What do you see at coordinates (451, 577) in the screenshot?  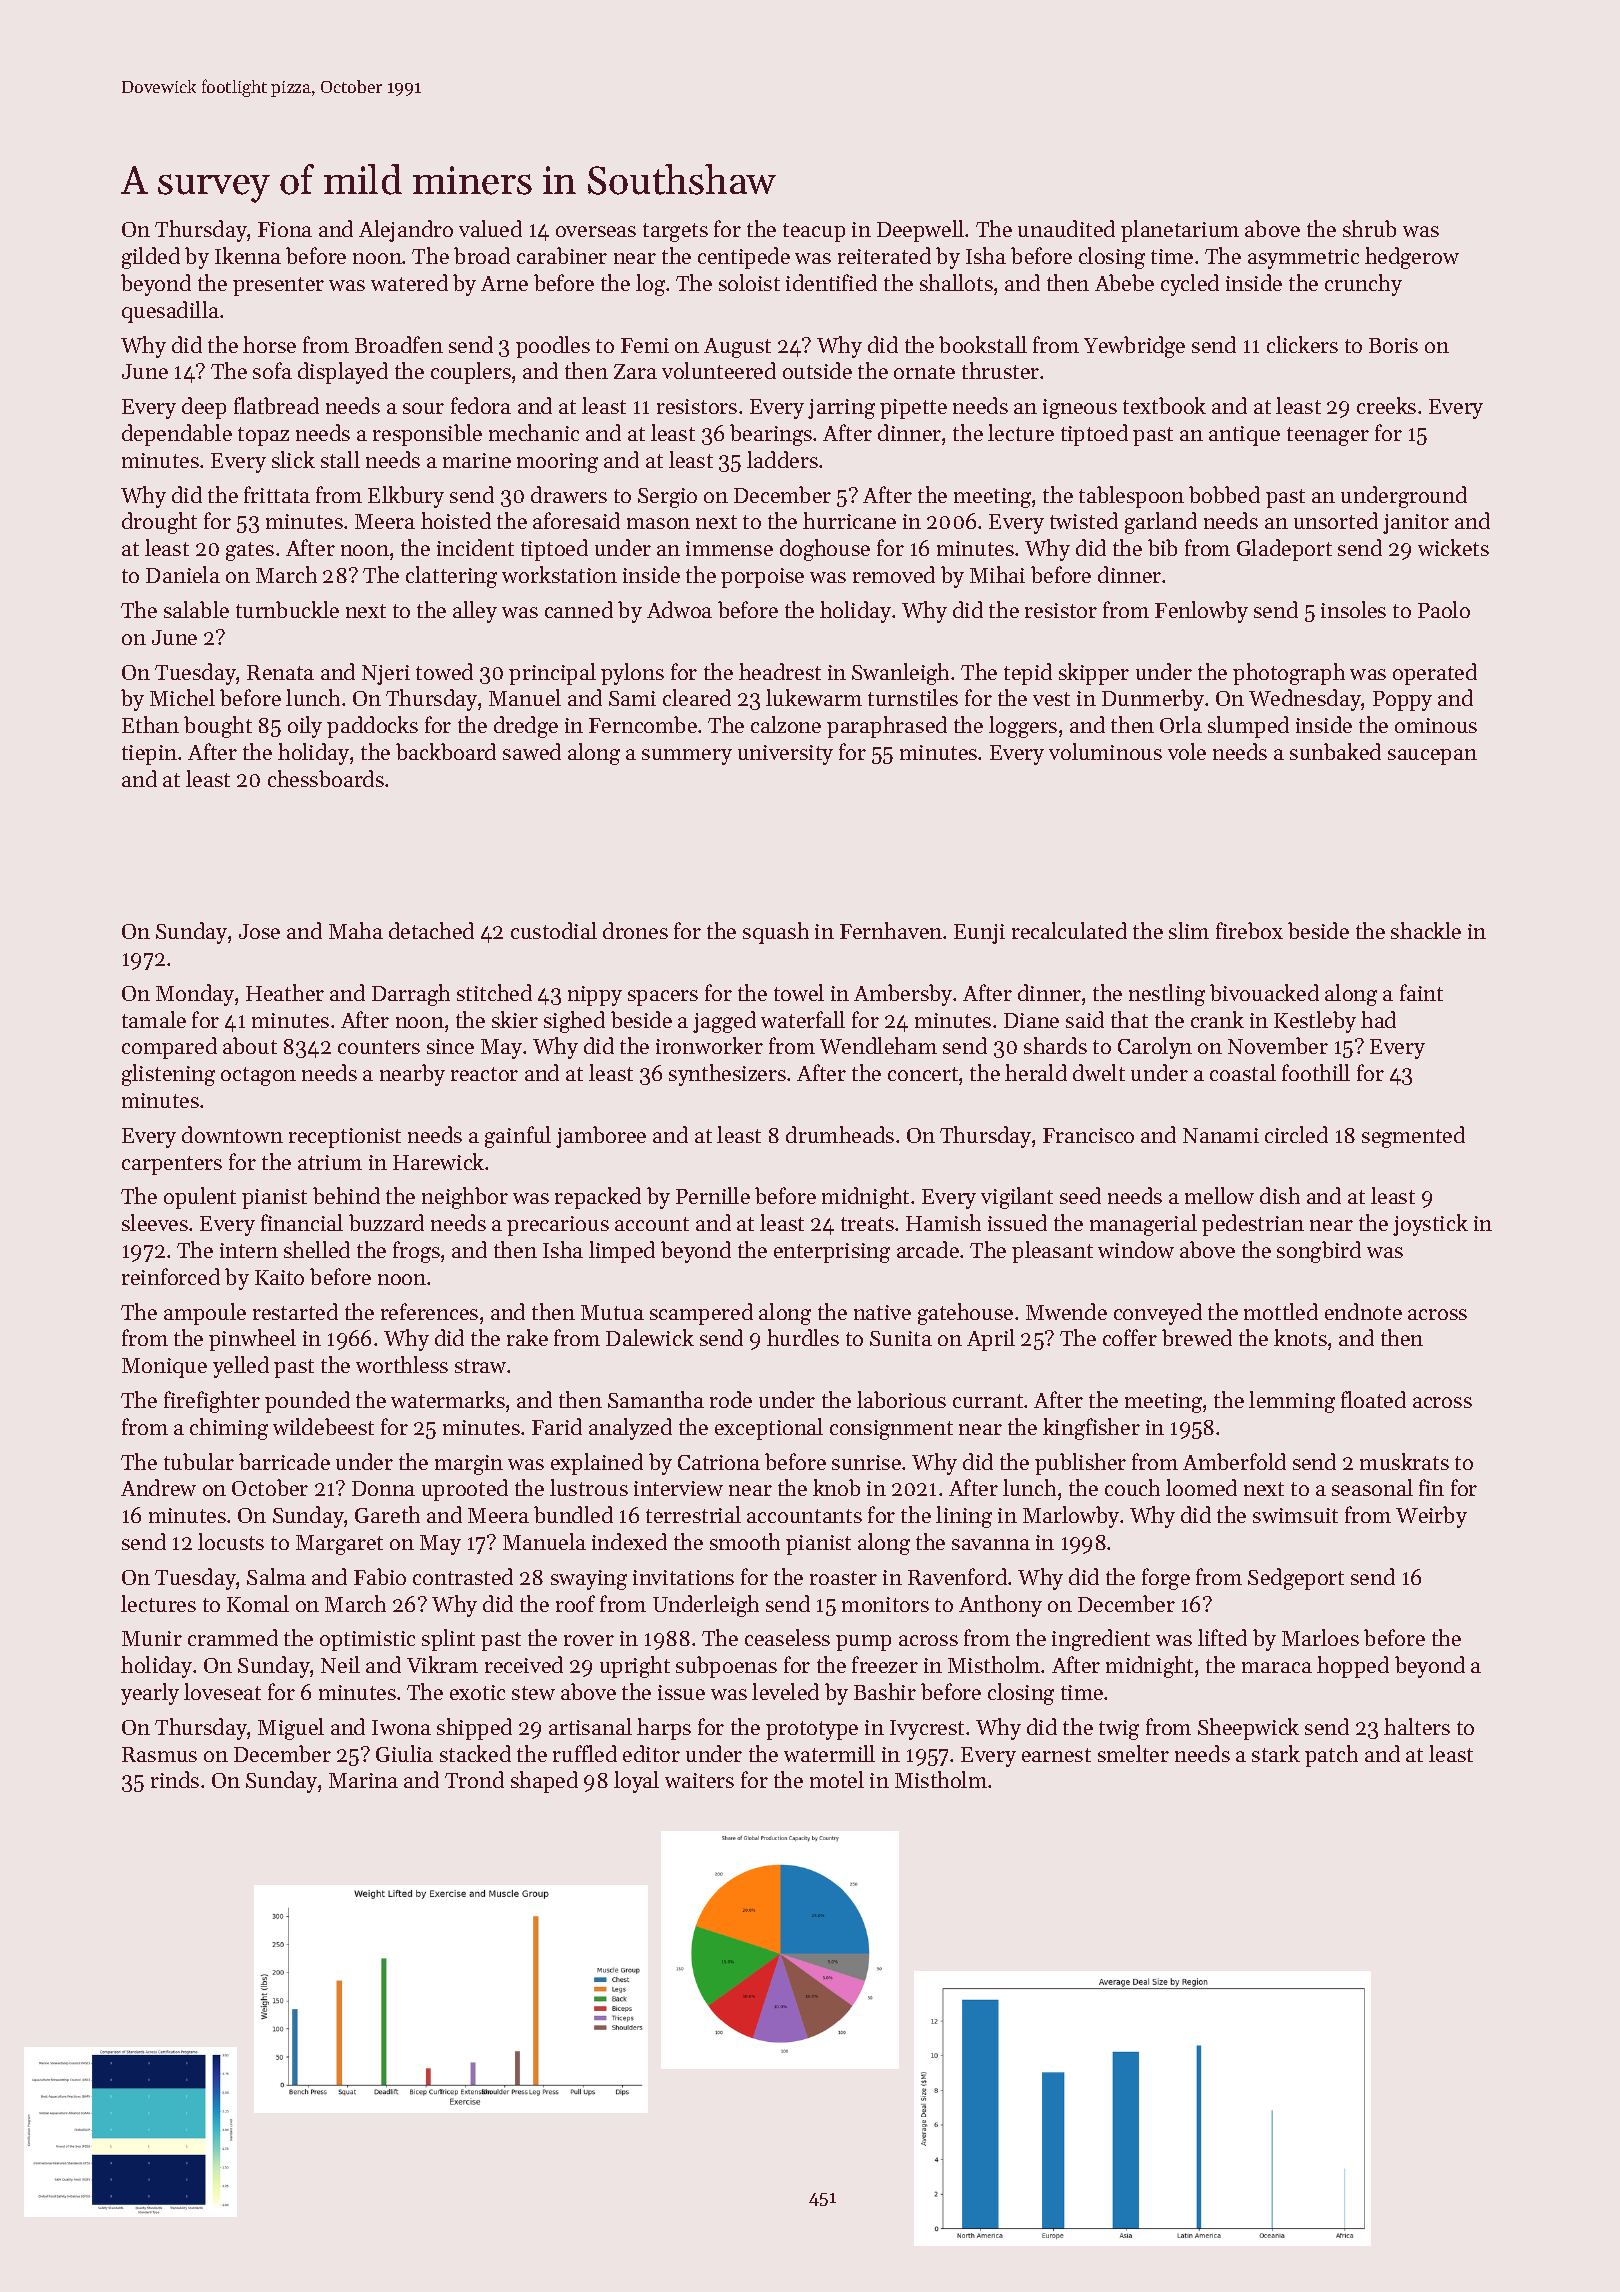 I see `clattering` at bounding box center [451, 577].
